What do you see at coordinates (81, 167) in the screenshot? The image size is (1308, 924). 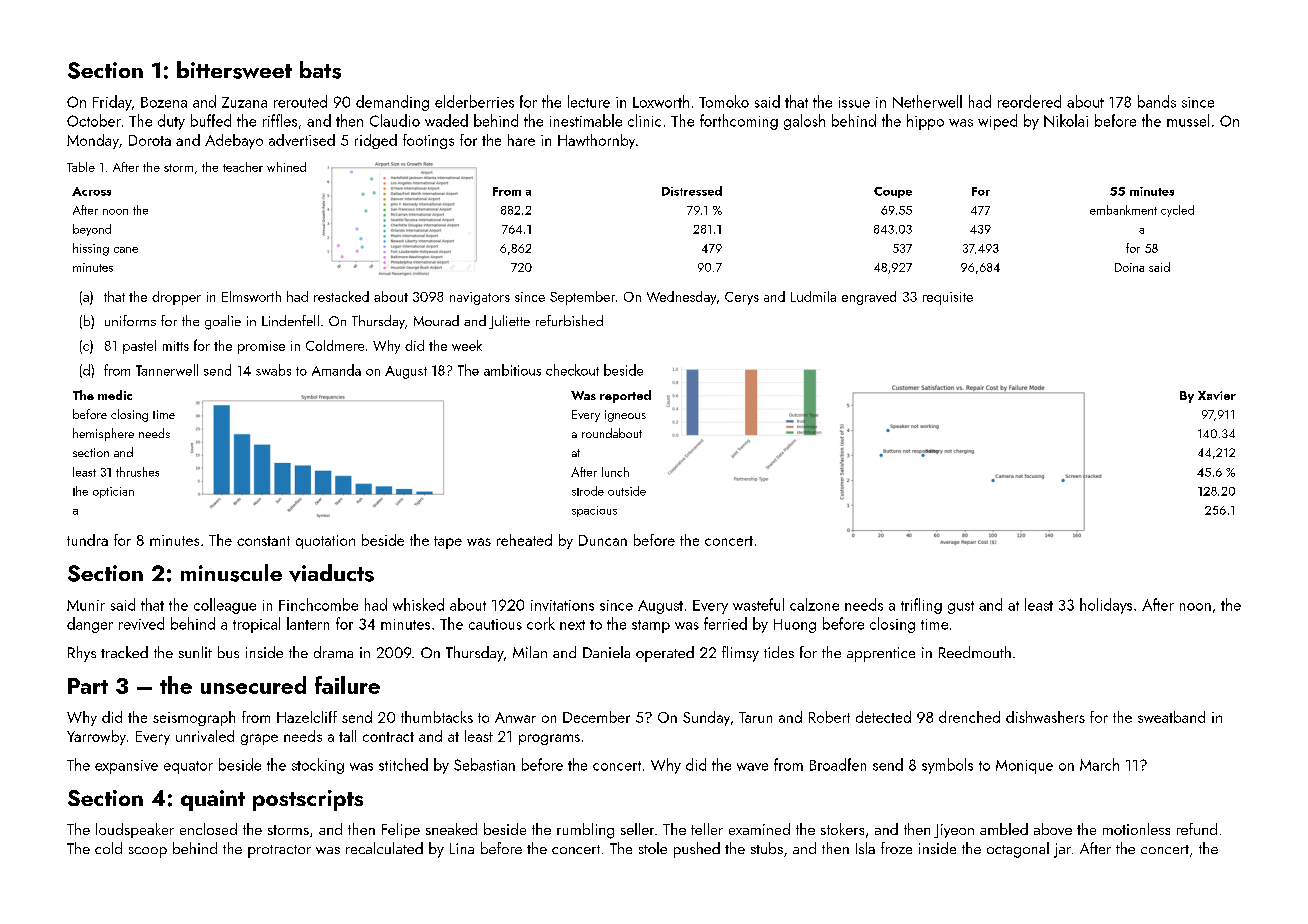 I see `Table` at bounding box center [81, 167].
